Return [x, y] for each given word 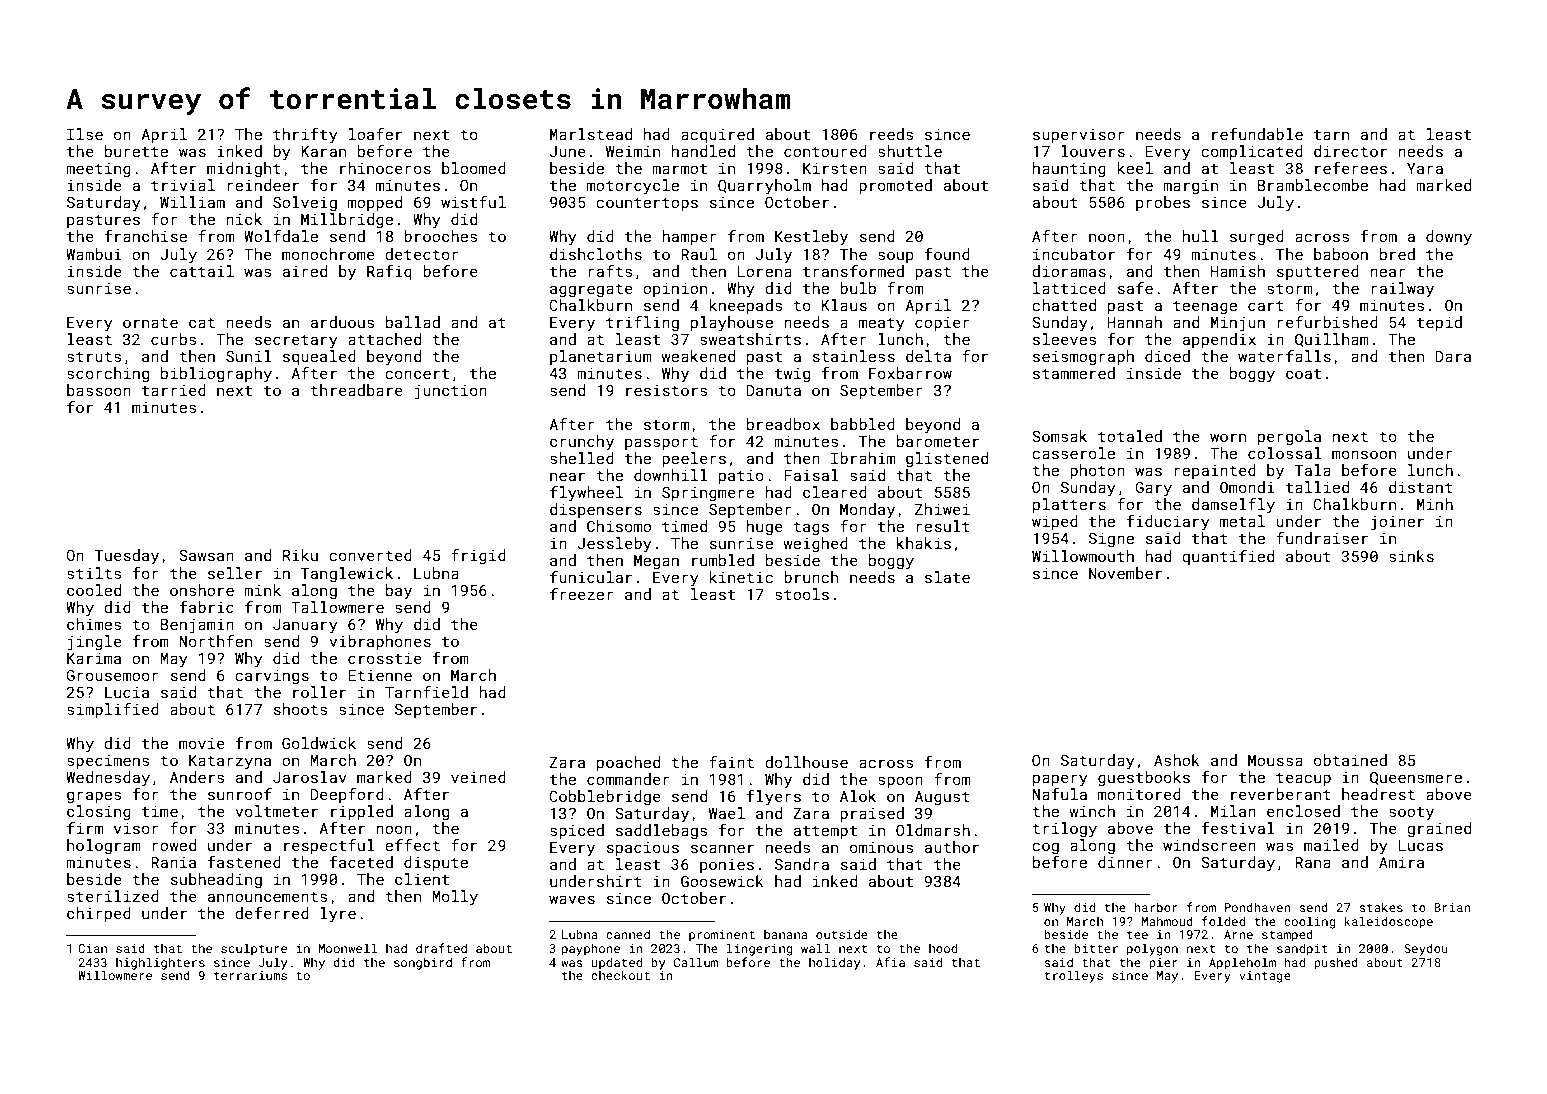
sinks [1411, 556]
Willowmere [115, 975]
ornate [150, 322]
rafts [610, 271]
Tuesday [127, 557]
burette [136, 151]
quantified [1228, 557]
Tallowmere [337, 607]
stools [802, 594]
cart [1266, 306]
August [942, 798]
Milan [1233, 811]
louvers [1093, 151]
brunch [811, 577]
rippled [362, 812]
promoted [895, 186]
